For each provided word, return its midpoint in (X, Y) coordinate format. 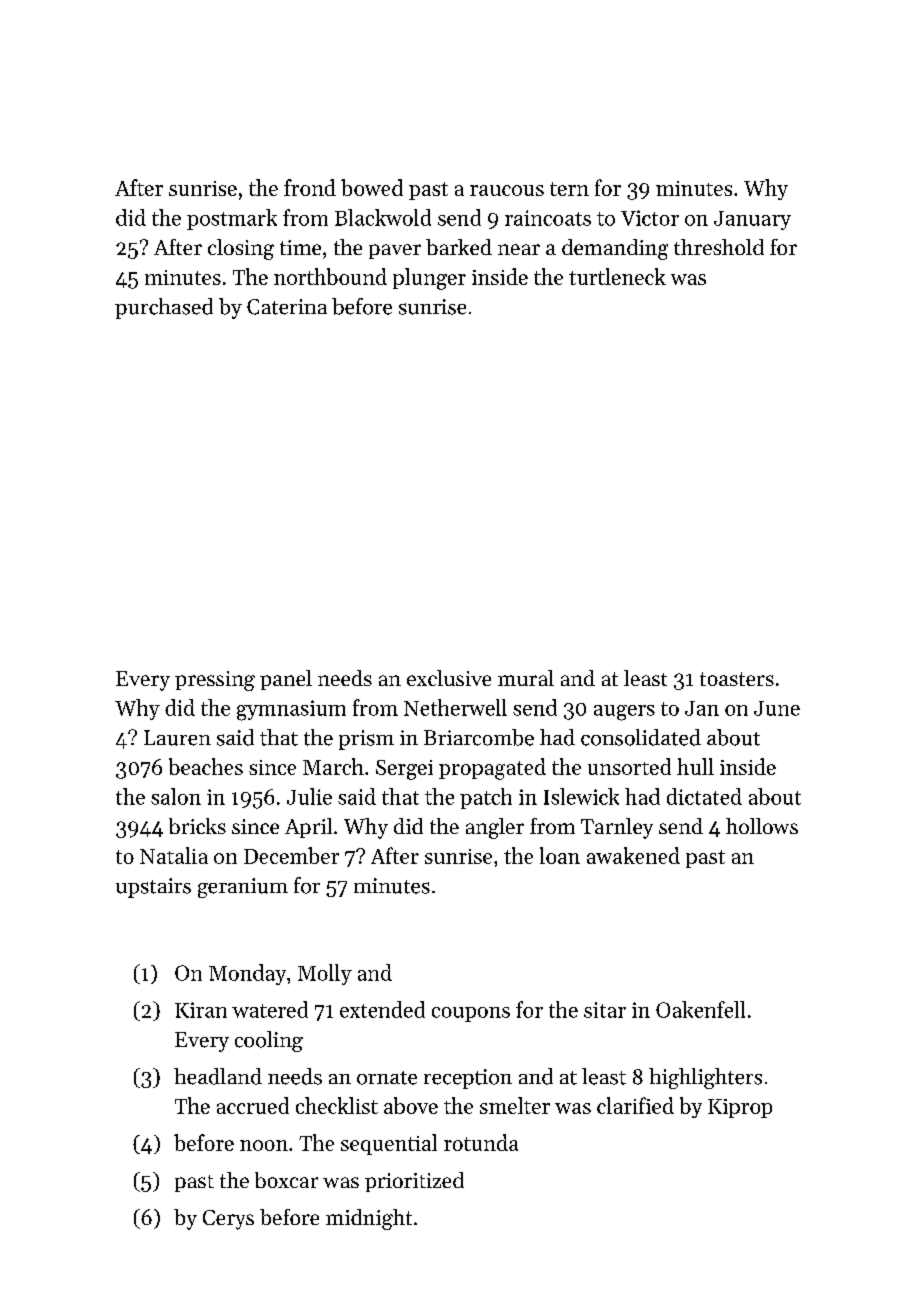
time (300, 247)
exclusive (449, 678)
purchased (164, 308)
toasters (737, 679)
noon (264, 1145)
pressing (215, 681)
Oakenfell (700, 1009)
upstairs (153, 888)
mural (526, 678)
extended (382, 1009)
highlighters (705, 1078)
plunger (429, 279)
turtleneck (617, 276)
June (777, 708)
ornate (387, 1078)
